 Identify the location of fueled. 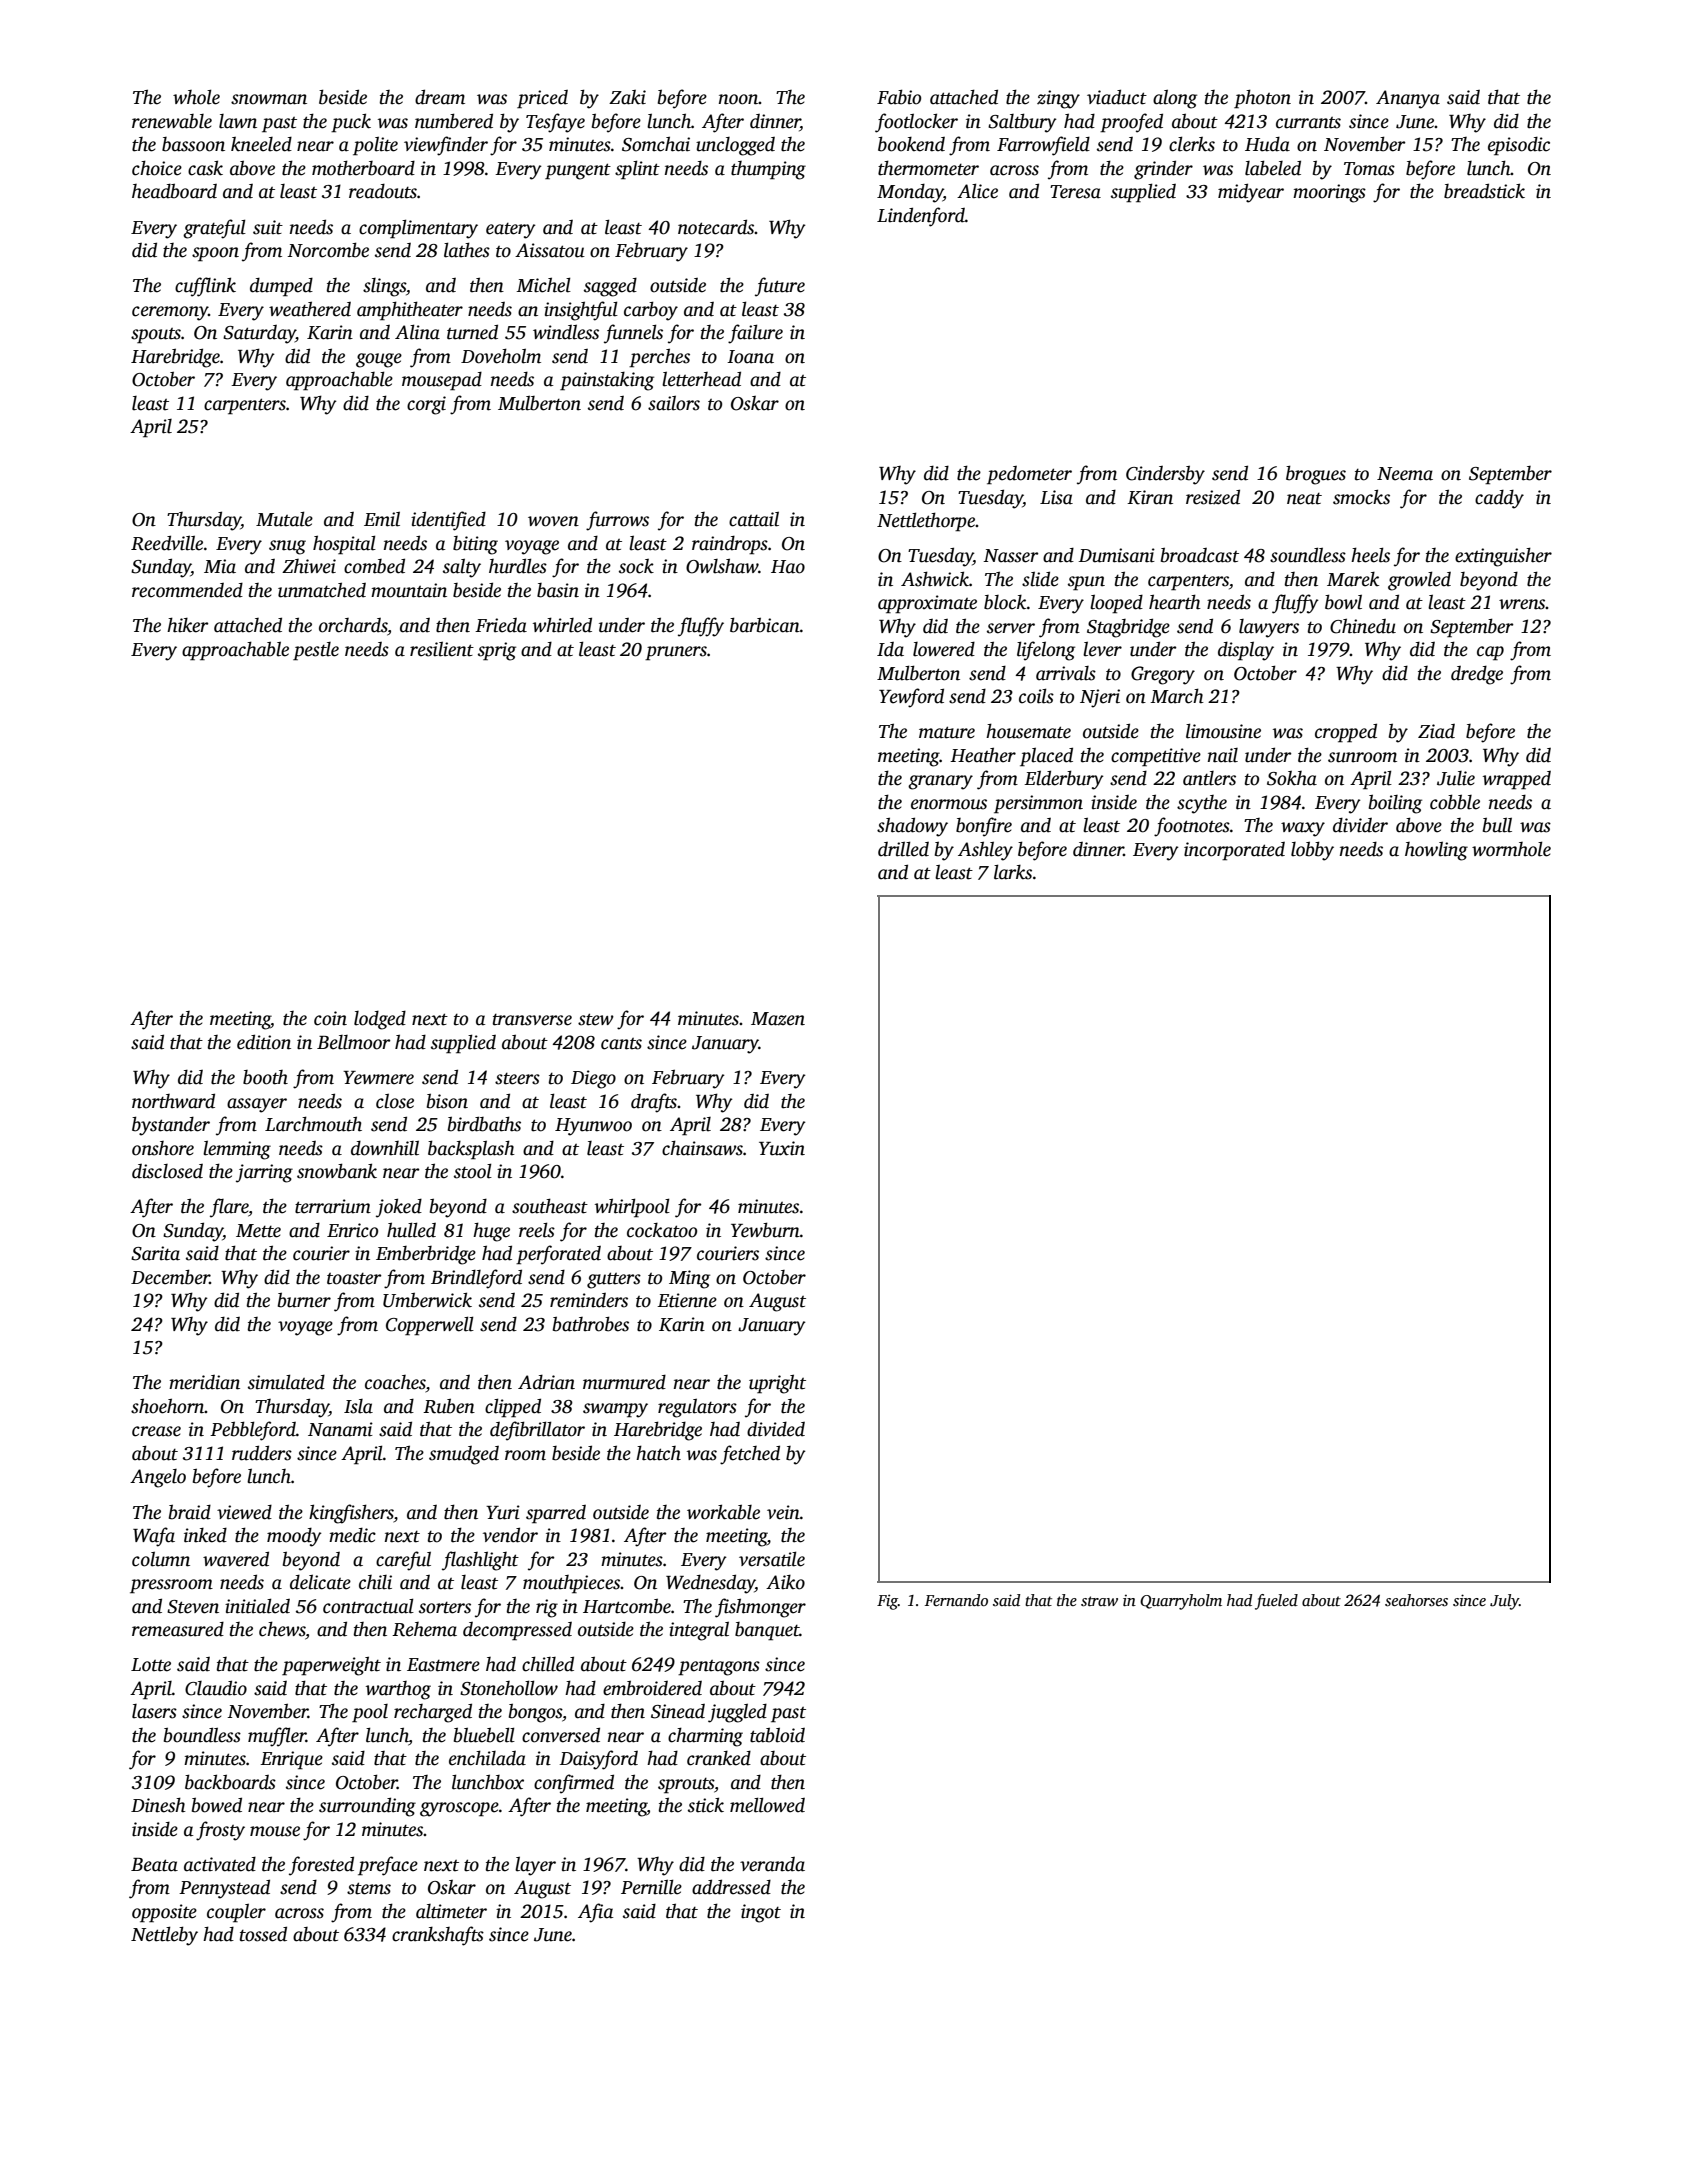
(1276, 1602).
